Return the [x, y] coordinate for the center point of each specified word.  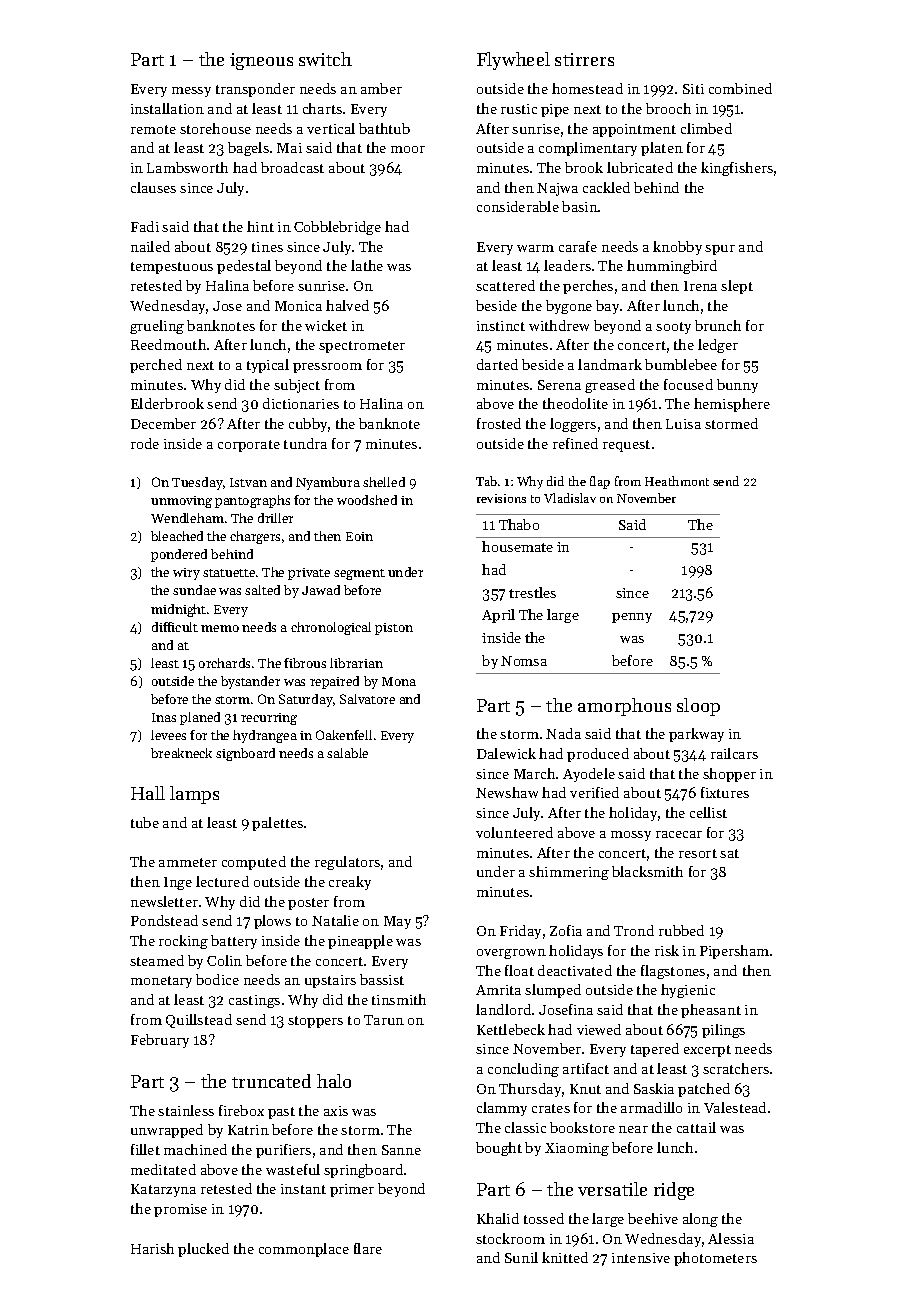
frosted [499, 423]
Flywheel [513, 61]
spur [720, 250]
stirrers [584, 59]
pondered [179, 555]
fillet [145, 1149]
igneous [261, 61]
